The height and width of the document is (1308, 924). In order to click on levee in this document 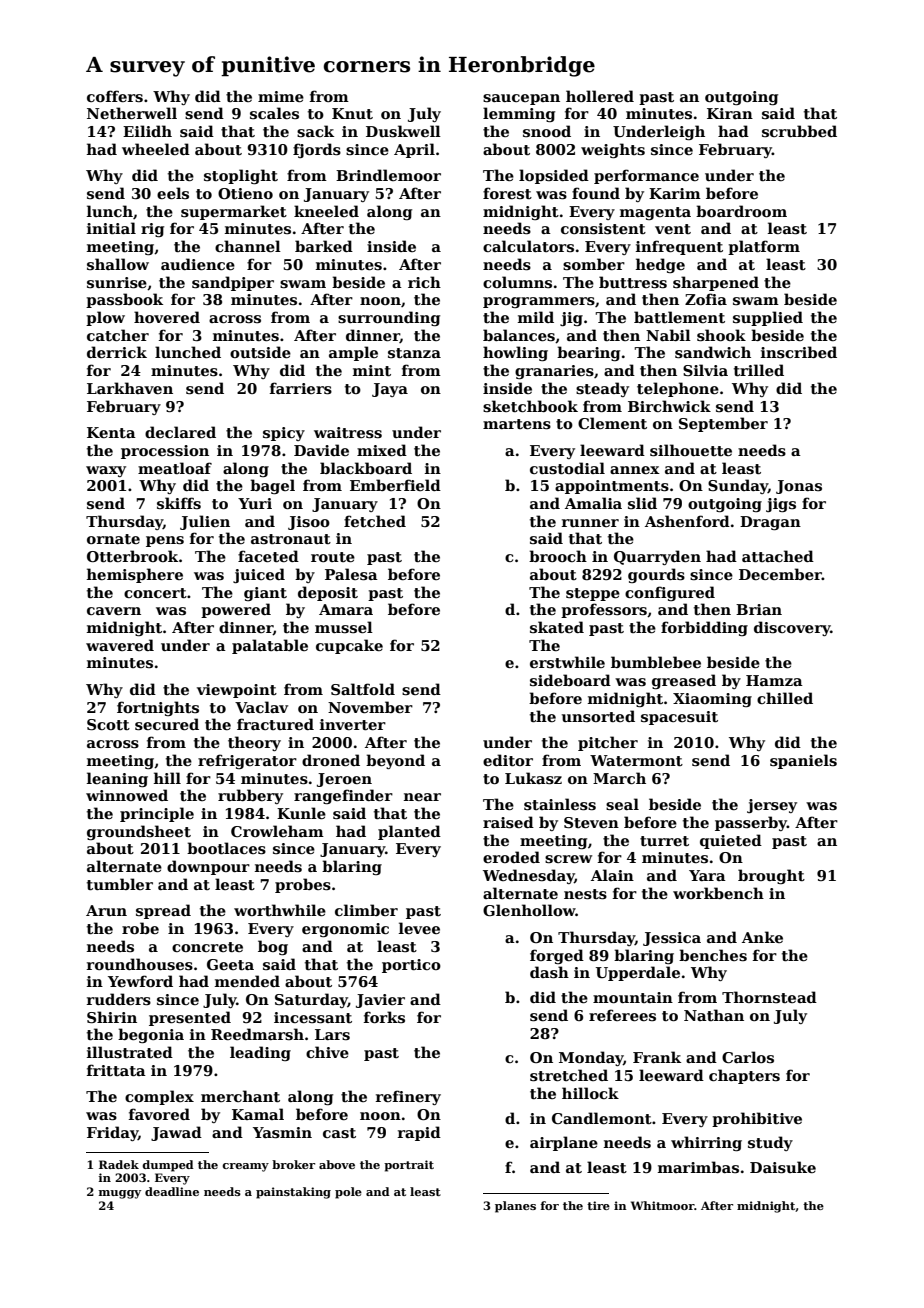, I will do `click(419, 928)`.
